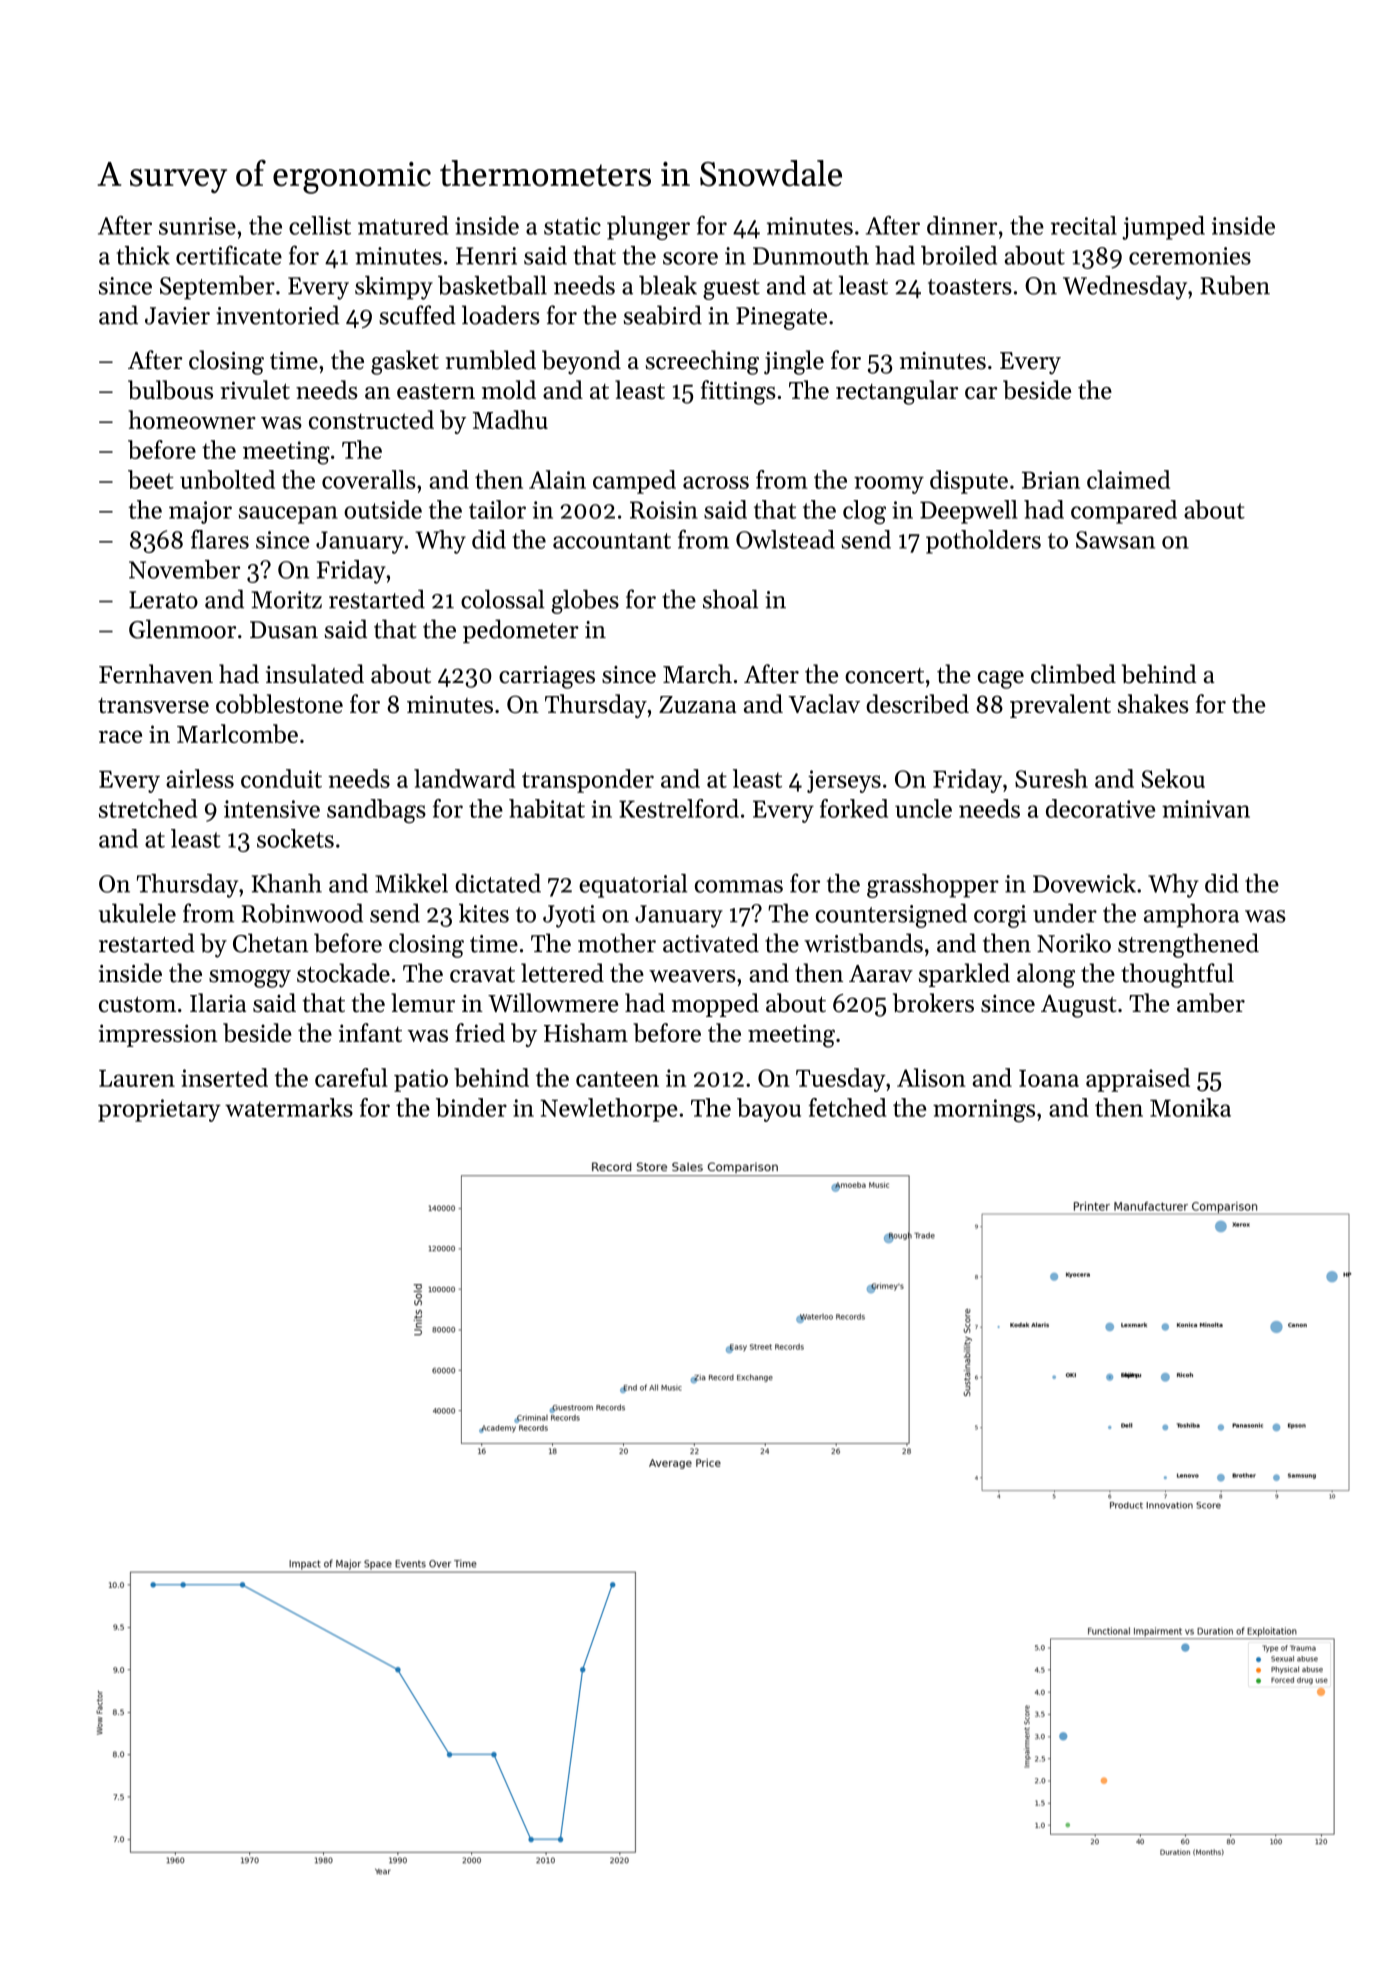  What do you see at coordinates (163, 600) in the screenshot?
I see `Lerato` at bounding box center [163, 600].
